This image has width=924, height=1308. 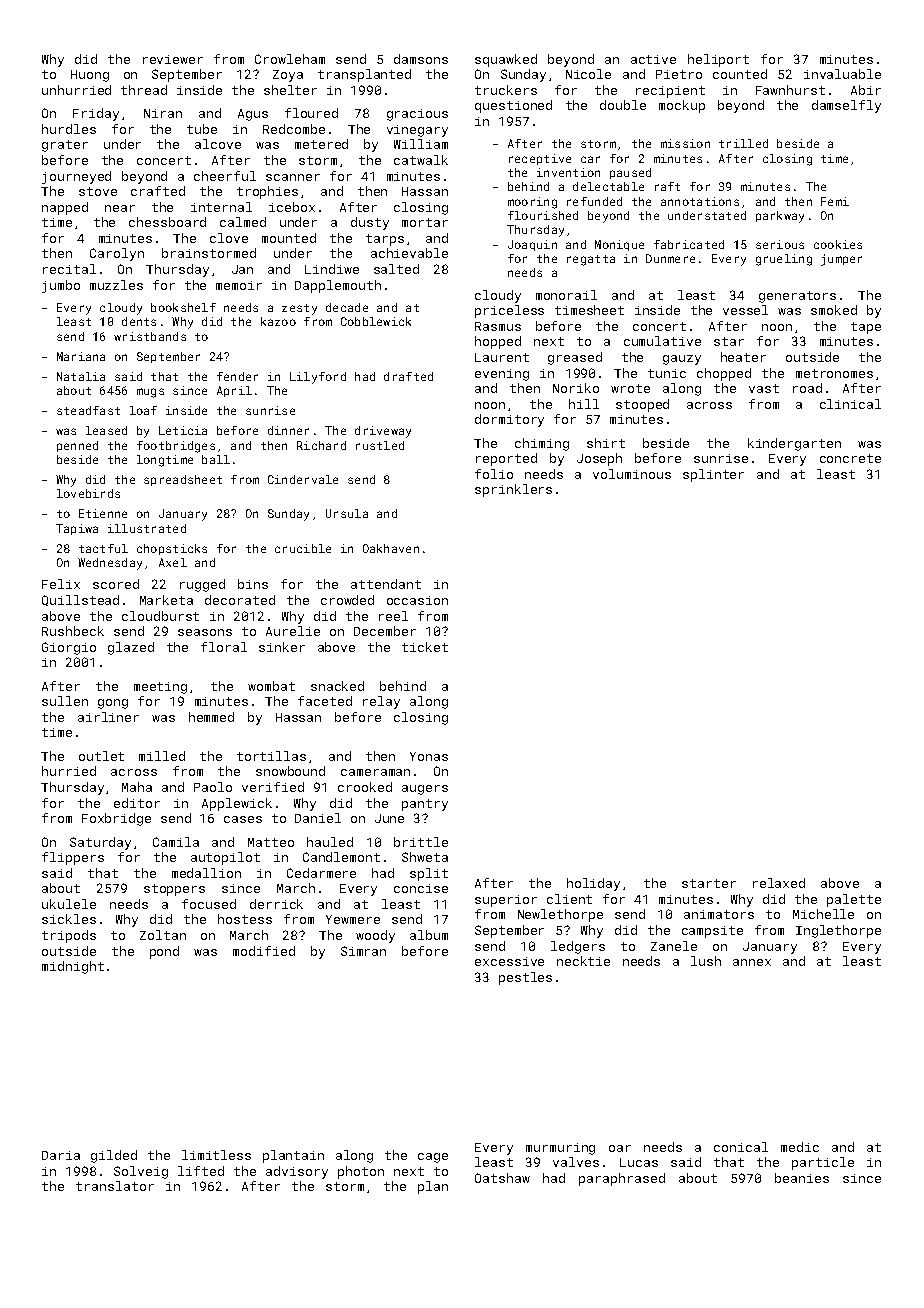 I want to click on split, so click(x=429, y=874).
